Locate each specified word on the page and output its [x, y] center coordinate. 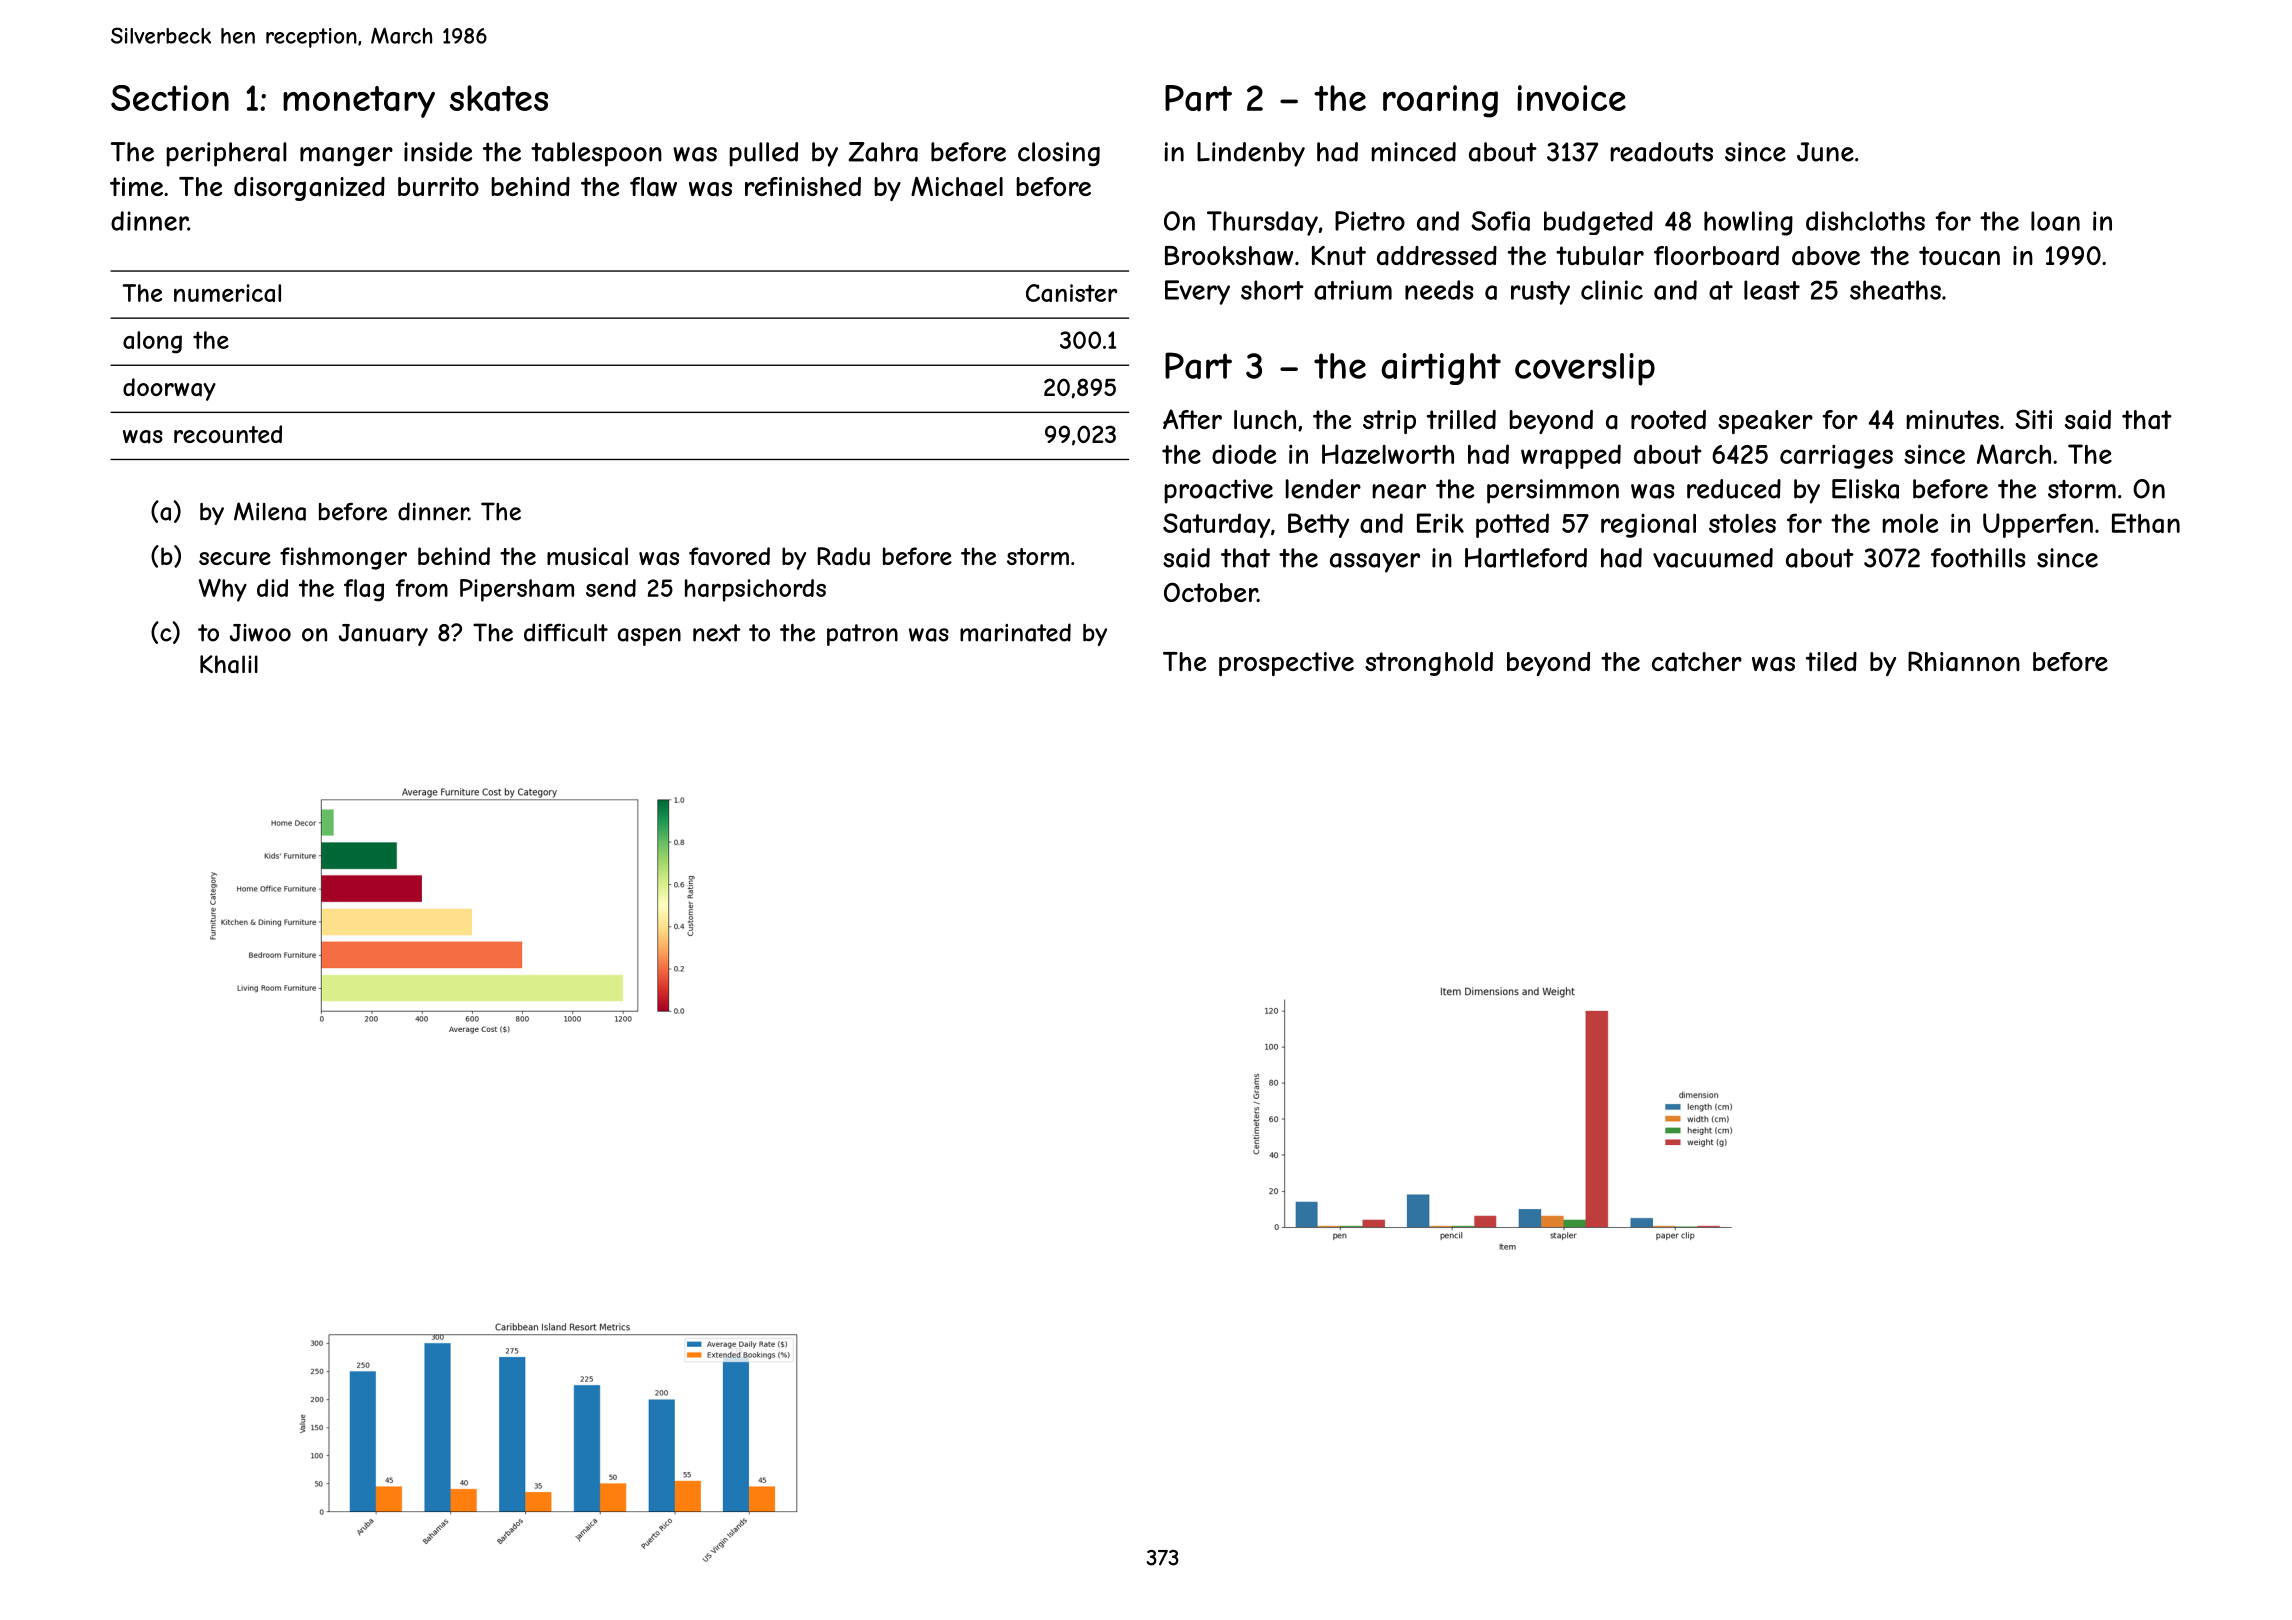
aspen [649, 637]
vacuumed [1713, 558]
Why [223, 590]
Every [1197, 292]
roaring [1440, 101]
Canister [1071, 293]
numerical [227, 293]
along [152, 342]
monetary [359, 102]
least [1772, 290]
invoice [1571, 98]
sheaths [1895, 290]
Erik [1440, 523]
